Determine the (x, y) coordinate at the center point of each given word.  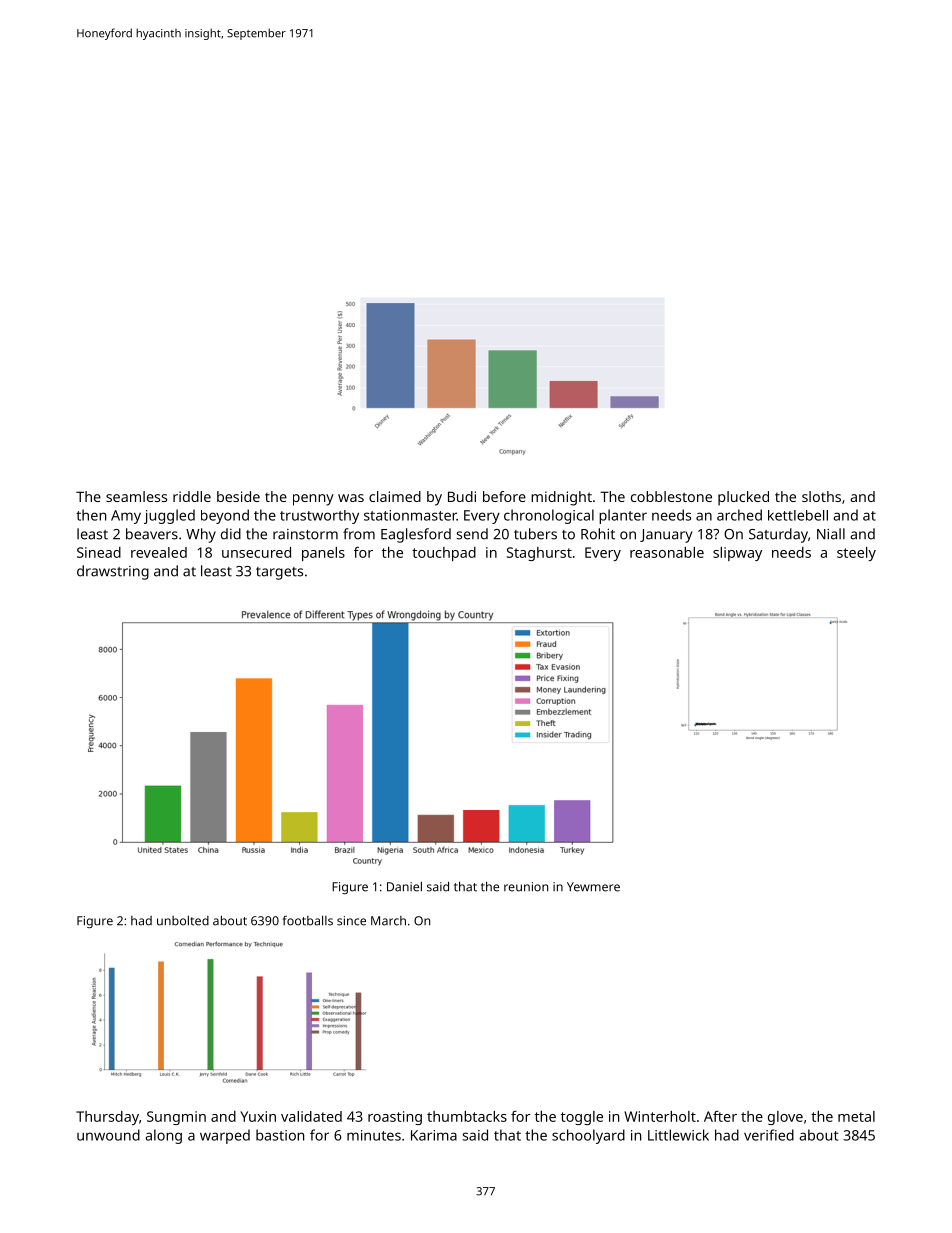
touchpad (444, 554)
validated (311, 1116)
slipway (737, 554)
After (720, 1116)
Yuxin (258, 1116)
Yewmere (593, 887)
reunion (526, 887)
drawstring (113, 572)
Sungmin (176, 1118)
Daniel (404, 886)
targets (279, 573)
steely (856, 554)
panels (323, 554)
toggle (582, 1118)
